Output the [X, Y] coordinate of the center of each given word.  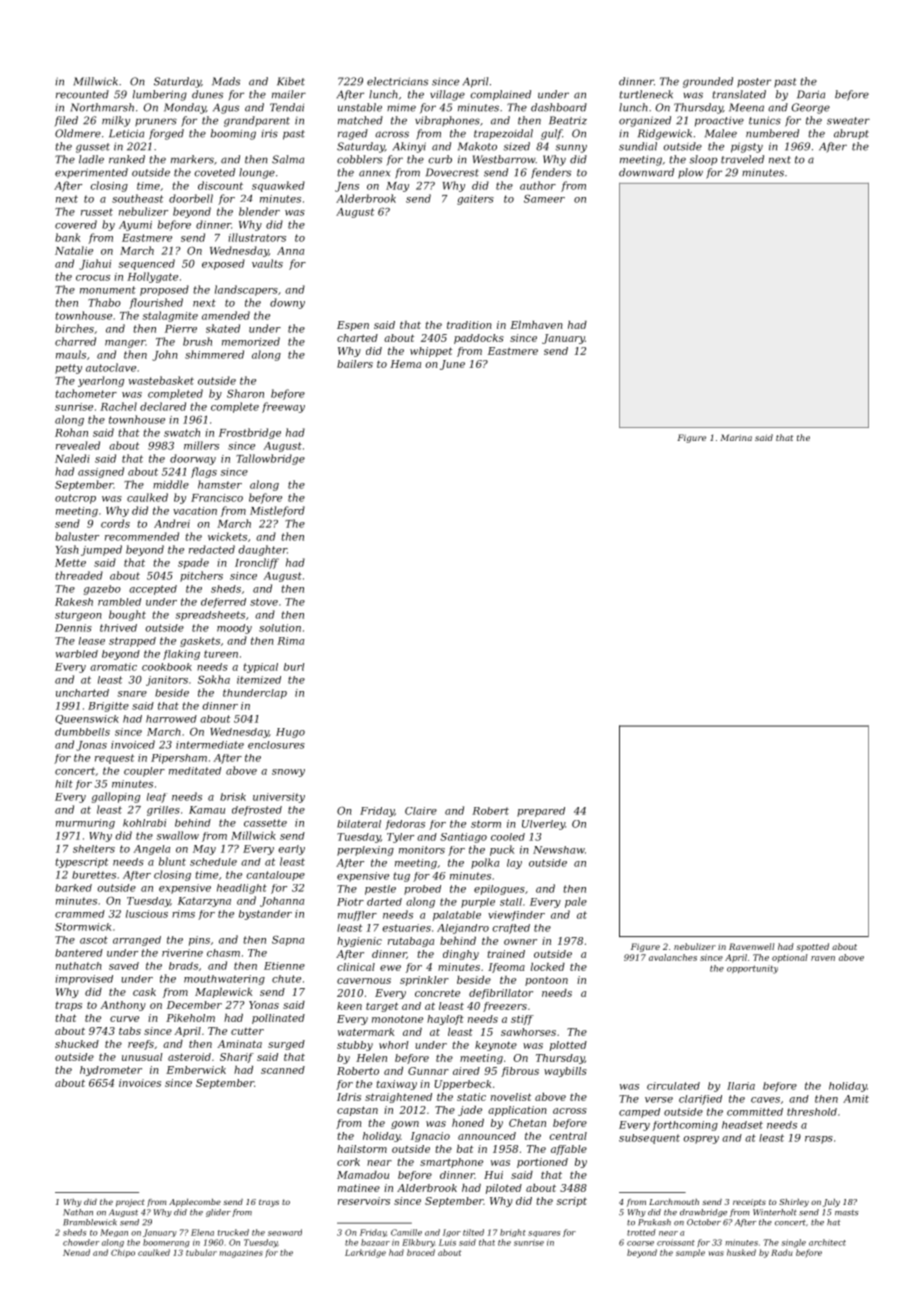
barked [73, 888]
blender [259, 211]
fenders [551, 173]
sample [690, 1253]
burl [294, 667]
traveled [742, 159]
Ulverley [543, 825]
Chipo [123, 1253]
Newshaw [559, 850]
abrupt [851, 134]
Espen [353, 326]
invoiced [133, 744]
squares [544, 1234]
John [165, 355]
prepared [541, 812]
